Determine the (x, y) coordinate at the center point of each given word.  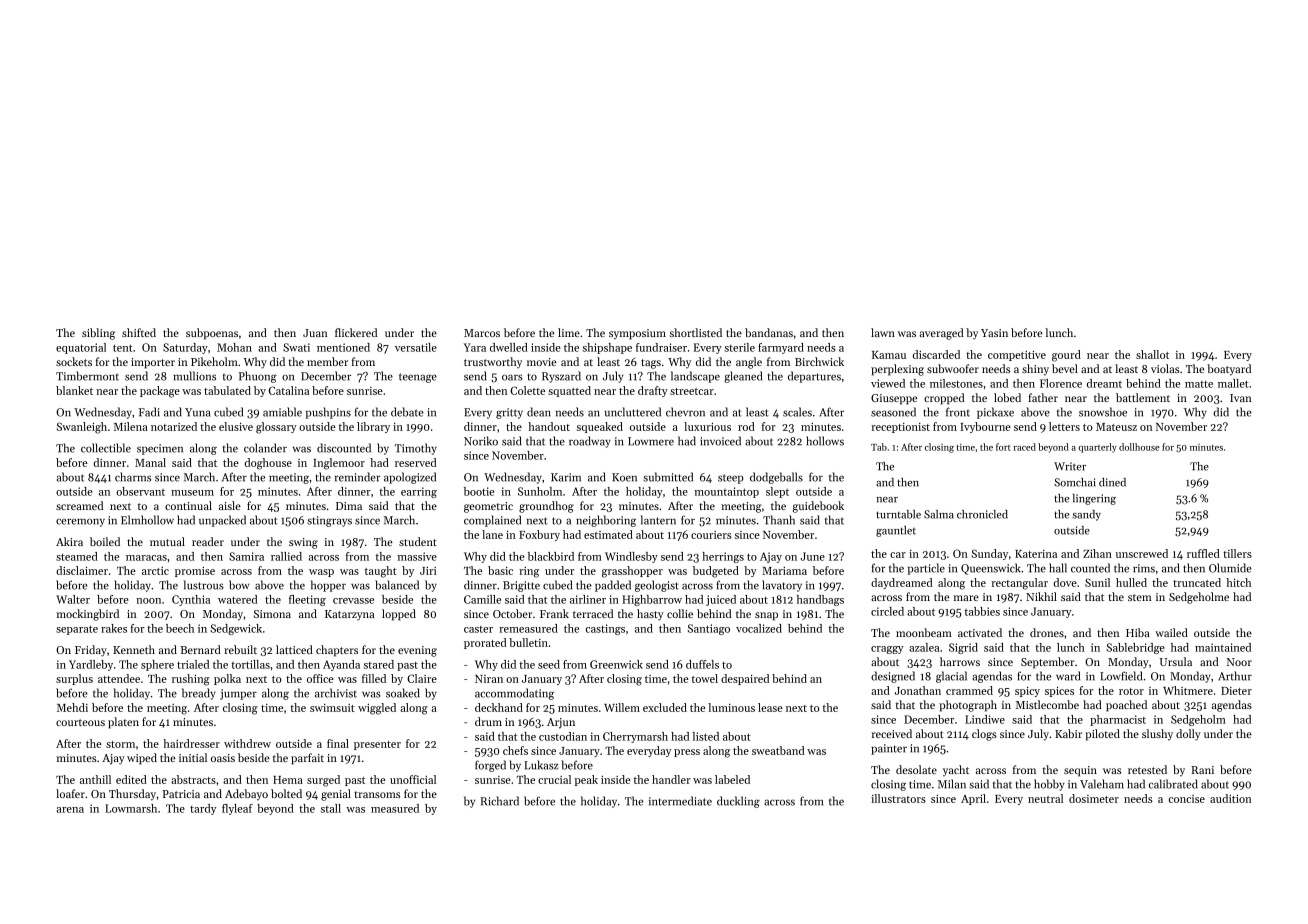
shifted (139, 332)
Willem (622, 707)
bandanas (769, 332)
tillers (1237, 553)
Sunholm (540, 491)
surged (323, 781)
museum (192, 493)
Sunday (989, 554)
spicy (1027, 691)
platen (123, 723)
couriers (711, 535)
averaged (941, 334)
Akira (69, 541)
